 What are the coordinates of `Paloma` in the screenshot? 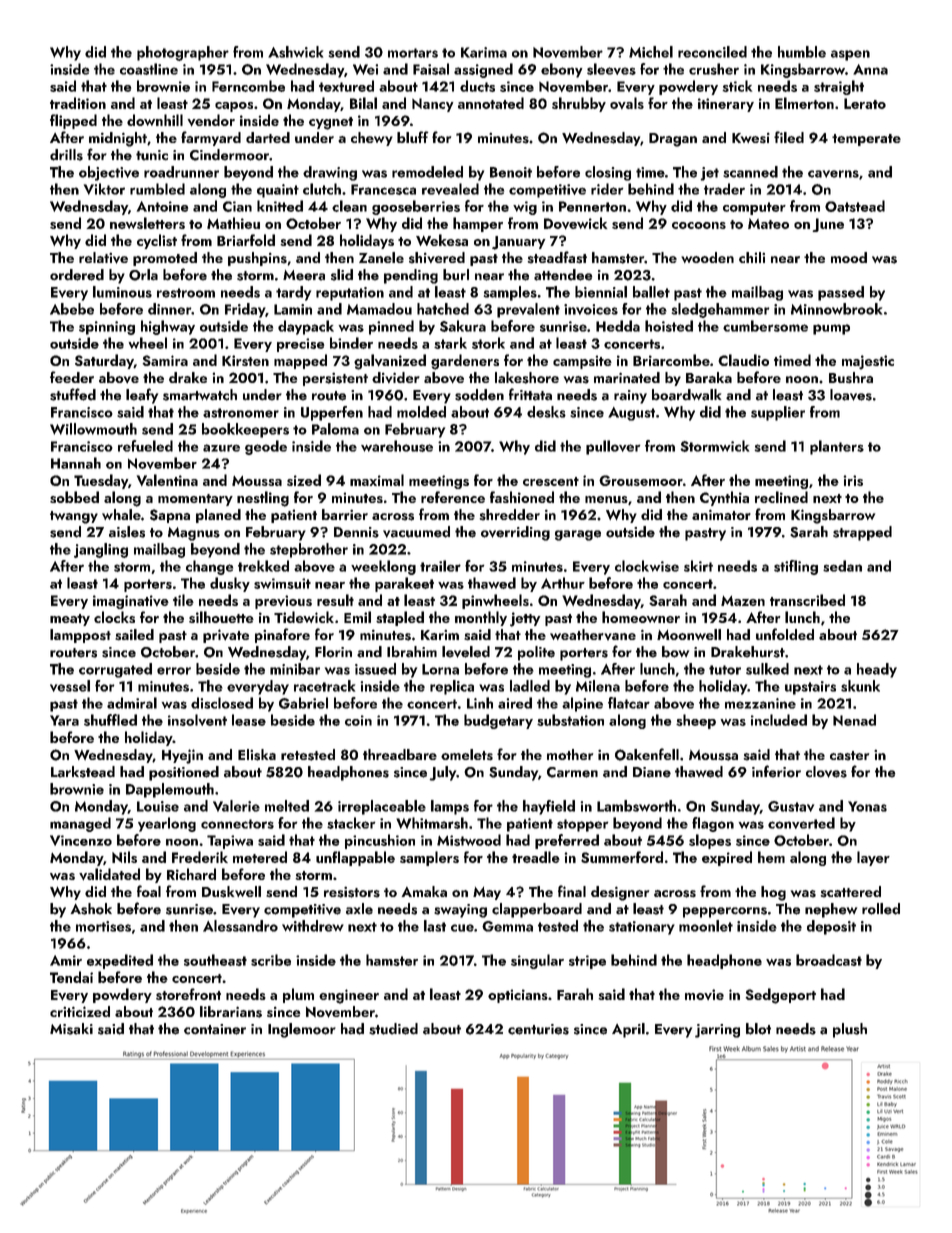 It's located at (335, 429).
